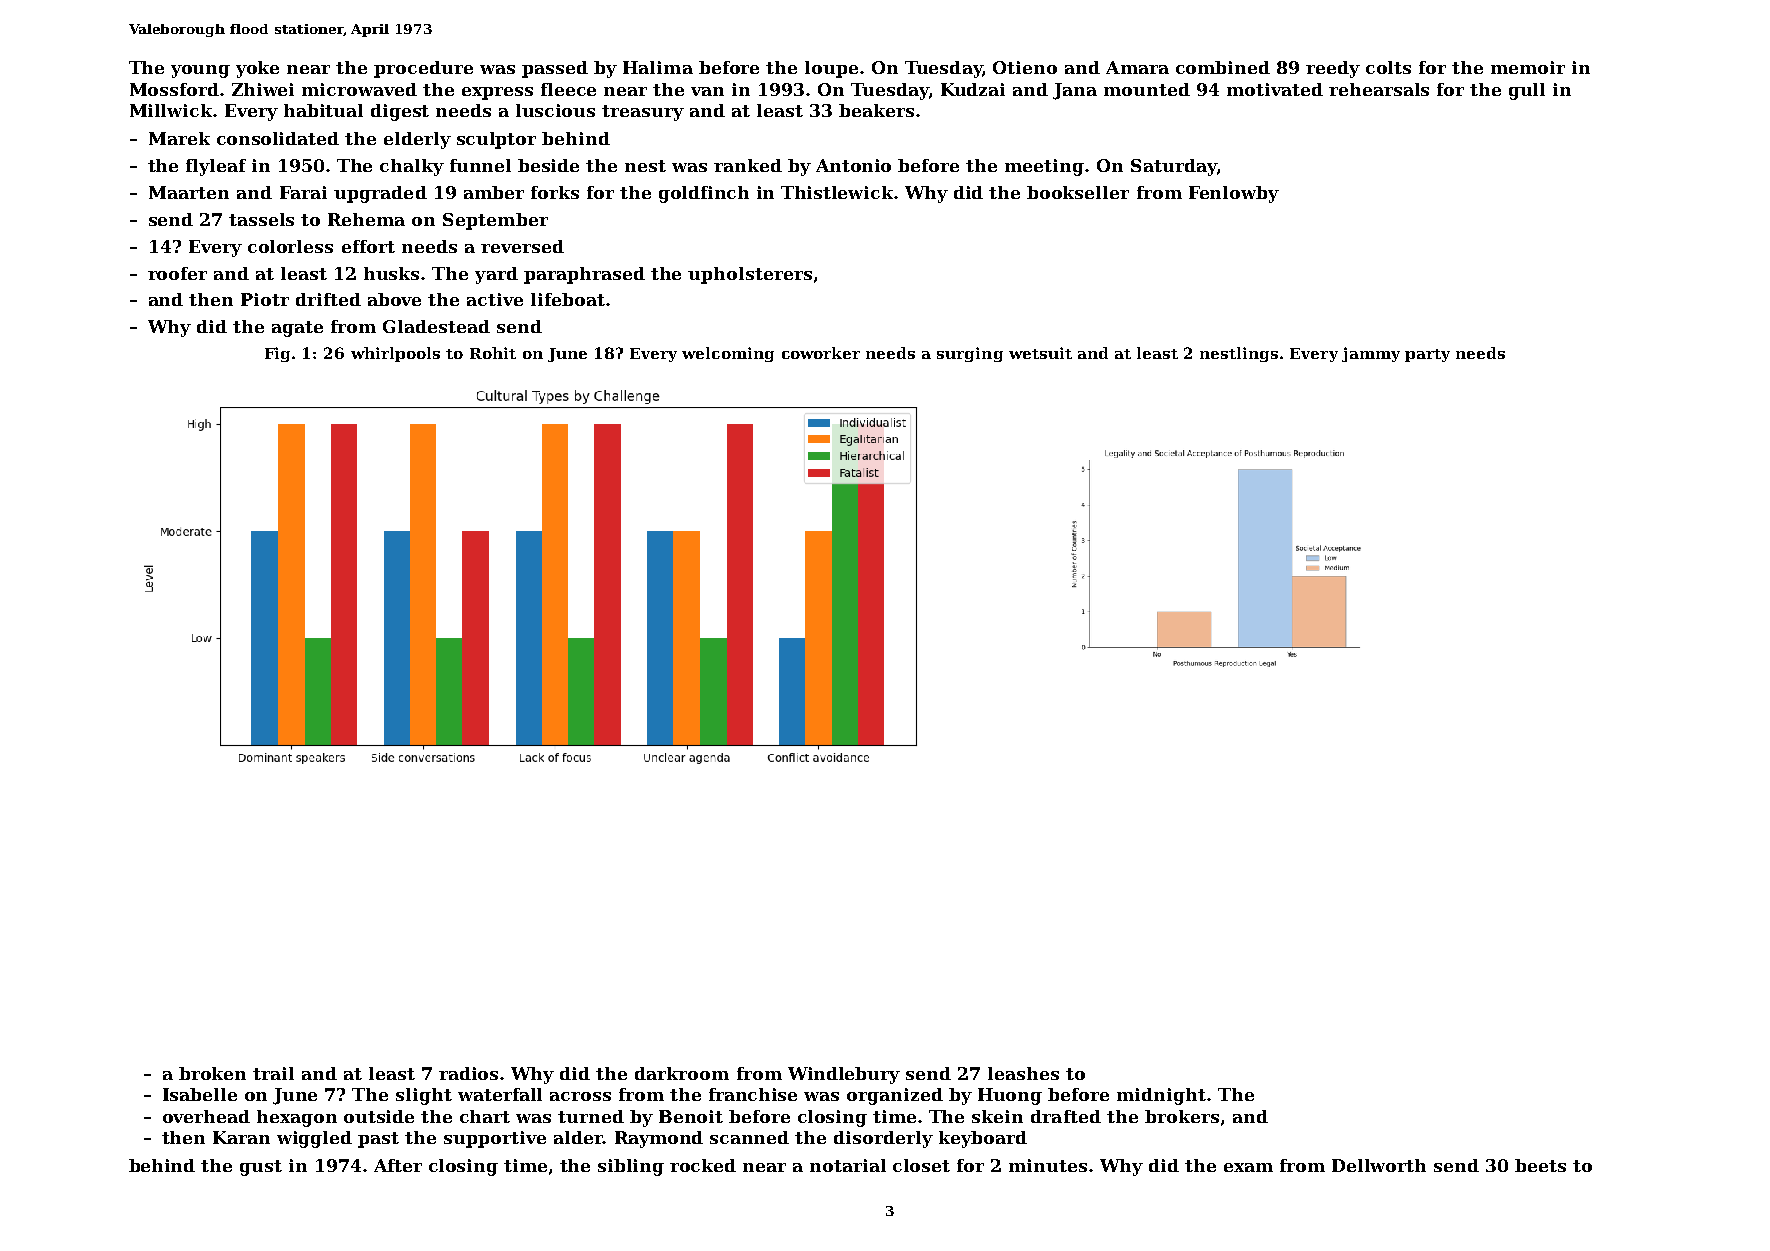 The image size is (1770, 1251). What do you see at coordinates (1161, 1096) in the screenshot?
I see `midnight` at bounding box center [1161, 1096].
